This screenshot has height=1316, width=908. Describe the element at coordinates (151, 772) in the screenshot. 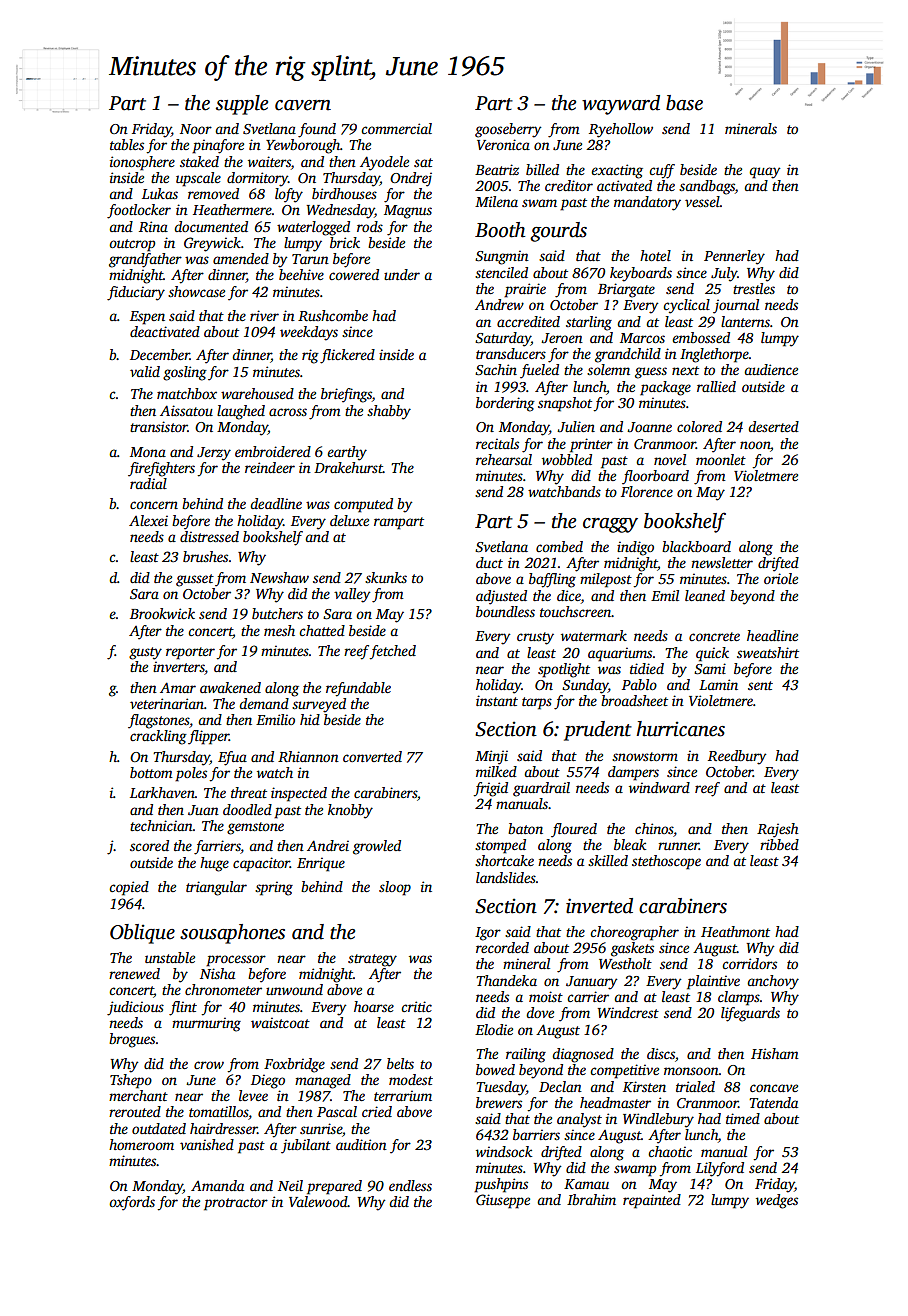

I see `bottom` at that location.
